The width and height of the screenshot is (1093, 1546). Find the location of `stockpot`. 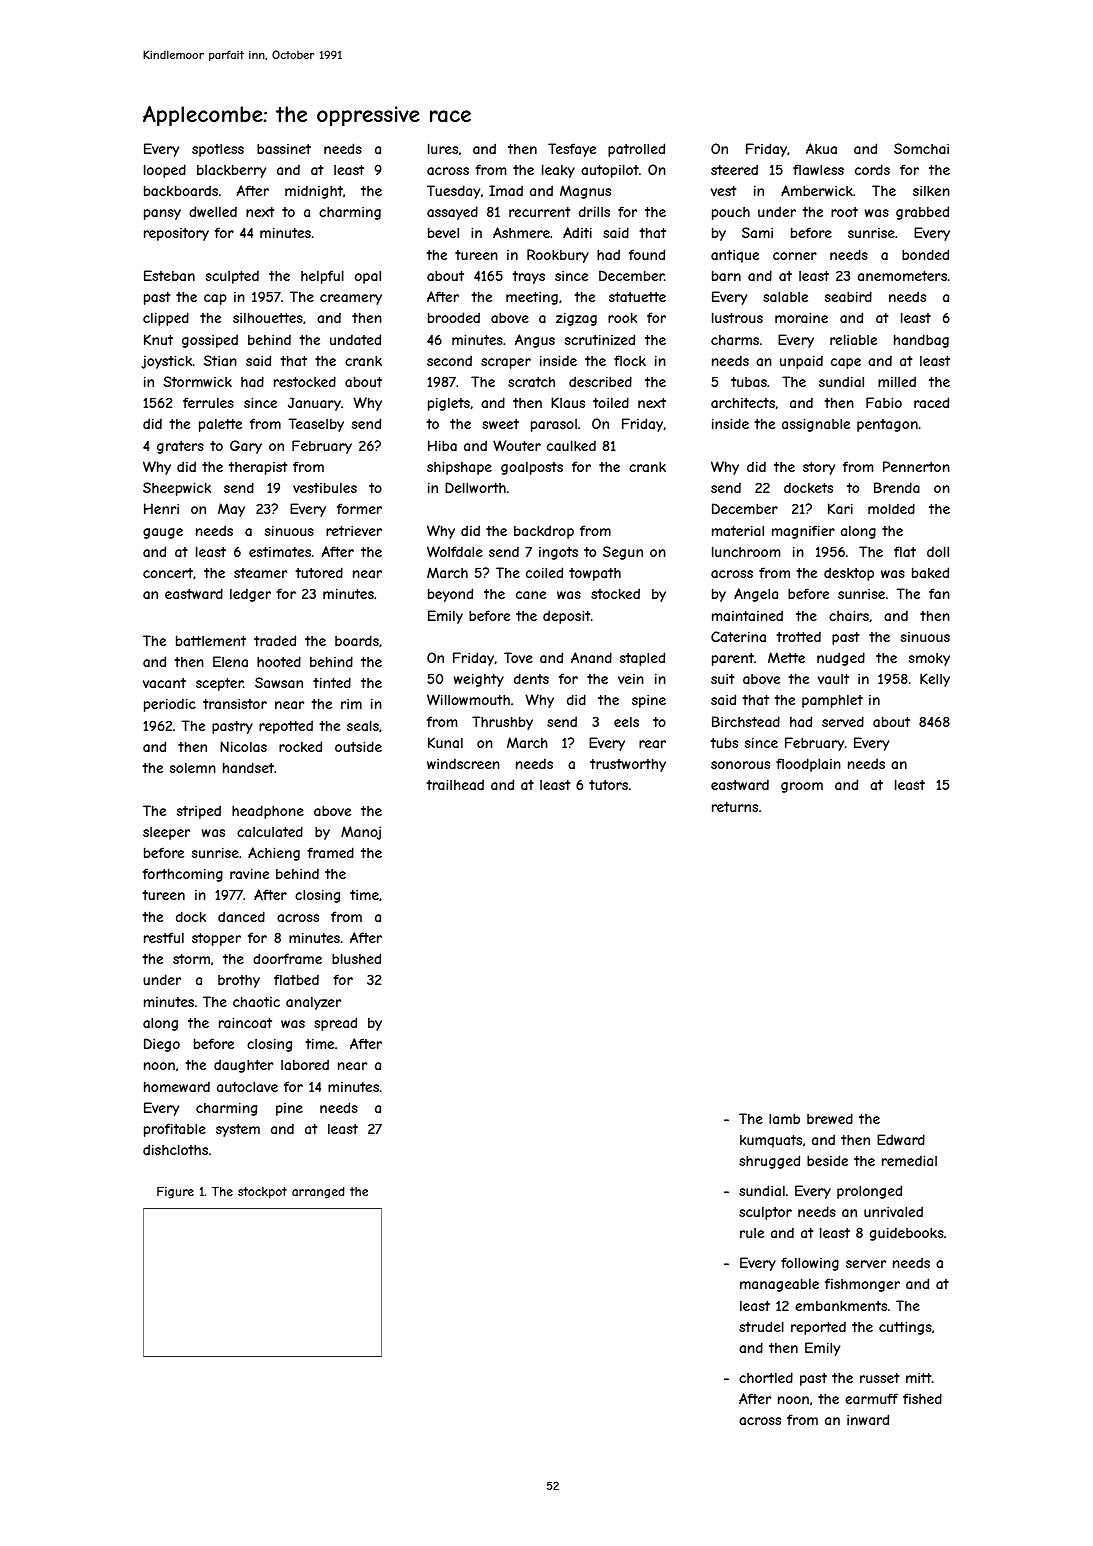

stockpot is located at coordinates (262, 1193).
